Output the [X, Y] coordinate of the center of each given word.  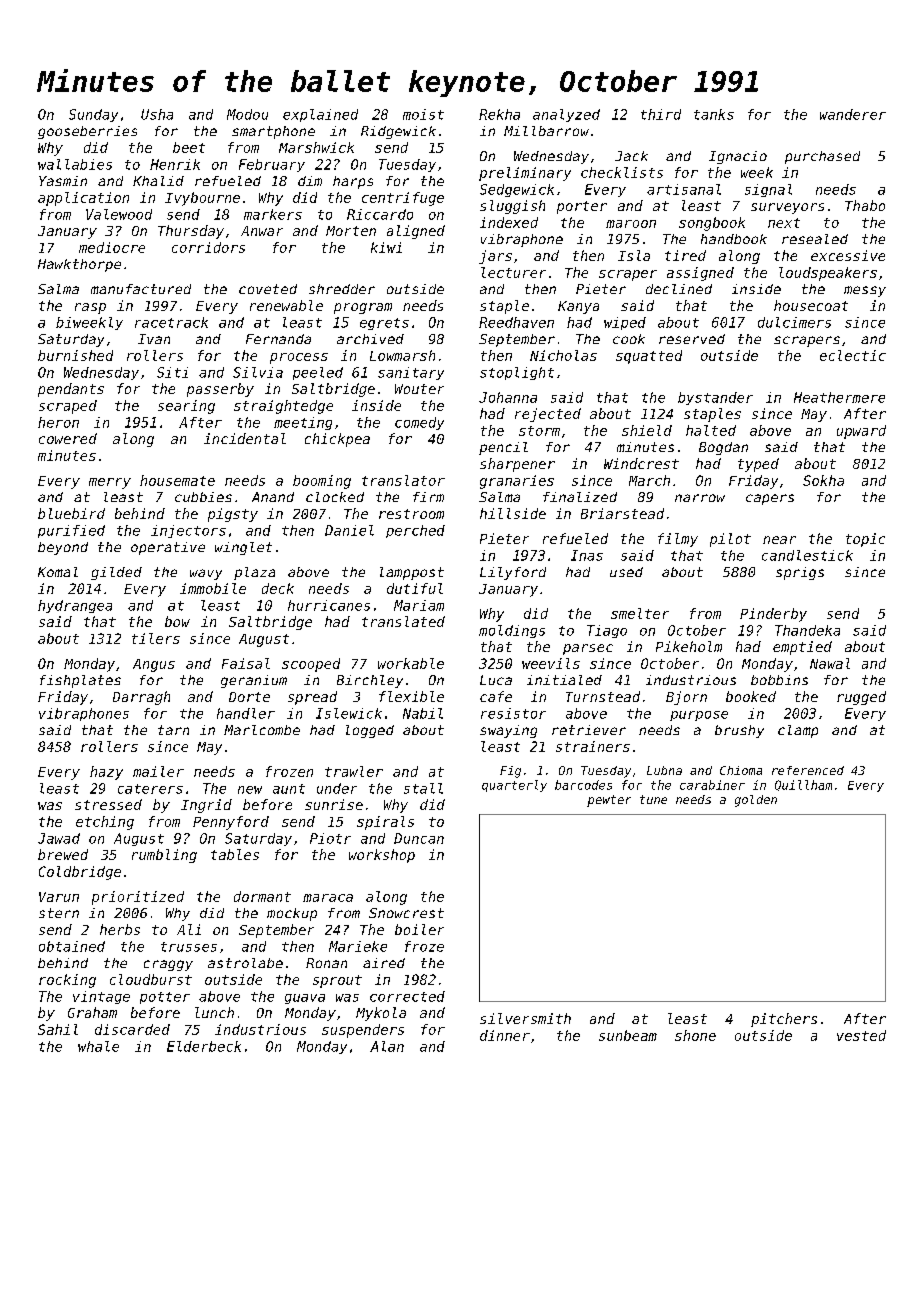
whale [98, 1046]
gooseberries [87, 132]
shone [695, 1035]
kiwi [386, 247]
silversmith [525, 1018]
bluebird [71, 513]
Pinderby [773, 615]
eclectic [853, 355]
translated [403, 621]
